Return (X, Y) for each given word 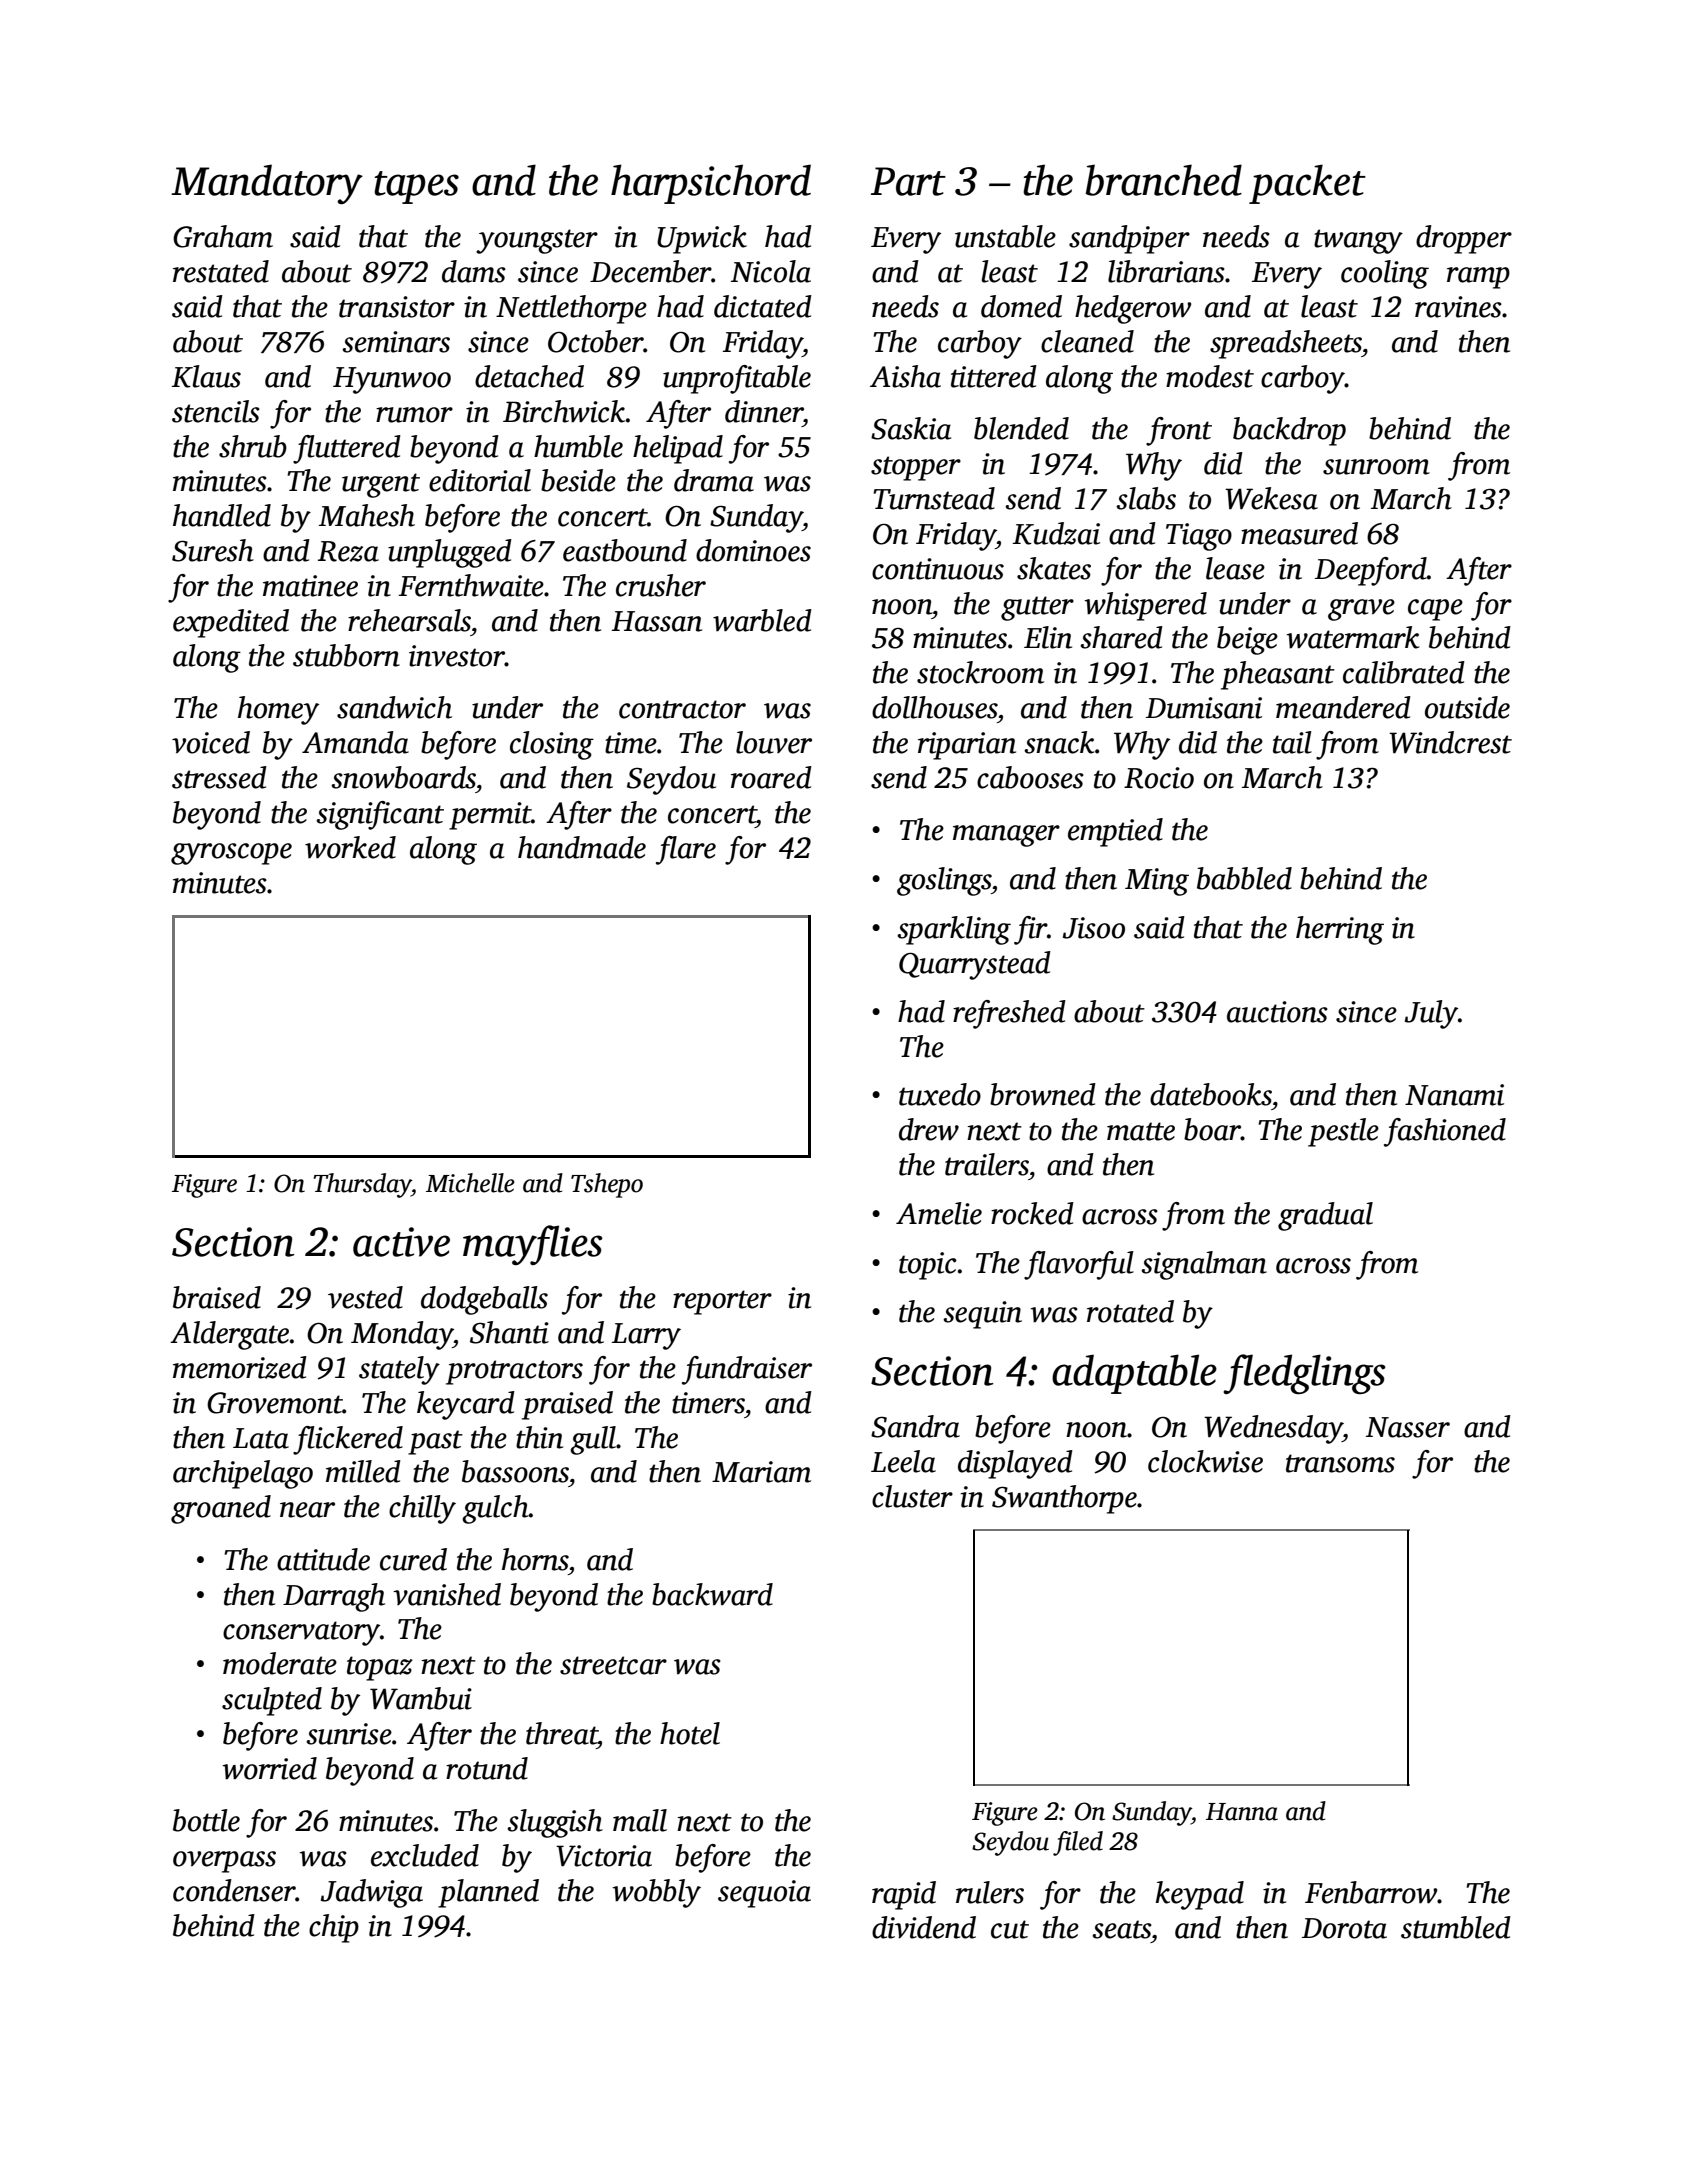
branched (1163, 180)
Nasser (1408, 1427)
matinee (310, 586)
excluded (425, 1855)
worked (350, 847)
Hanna (1242, 1812)
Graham (223, 236)
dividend (924, 1927)
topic (928, 1266)
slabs (1146, 498)
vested (365, 1297)
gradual (1325, 1216)
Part (908, 181)
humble (578, 446)
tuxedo (940, 1094)
